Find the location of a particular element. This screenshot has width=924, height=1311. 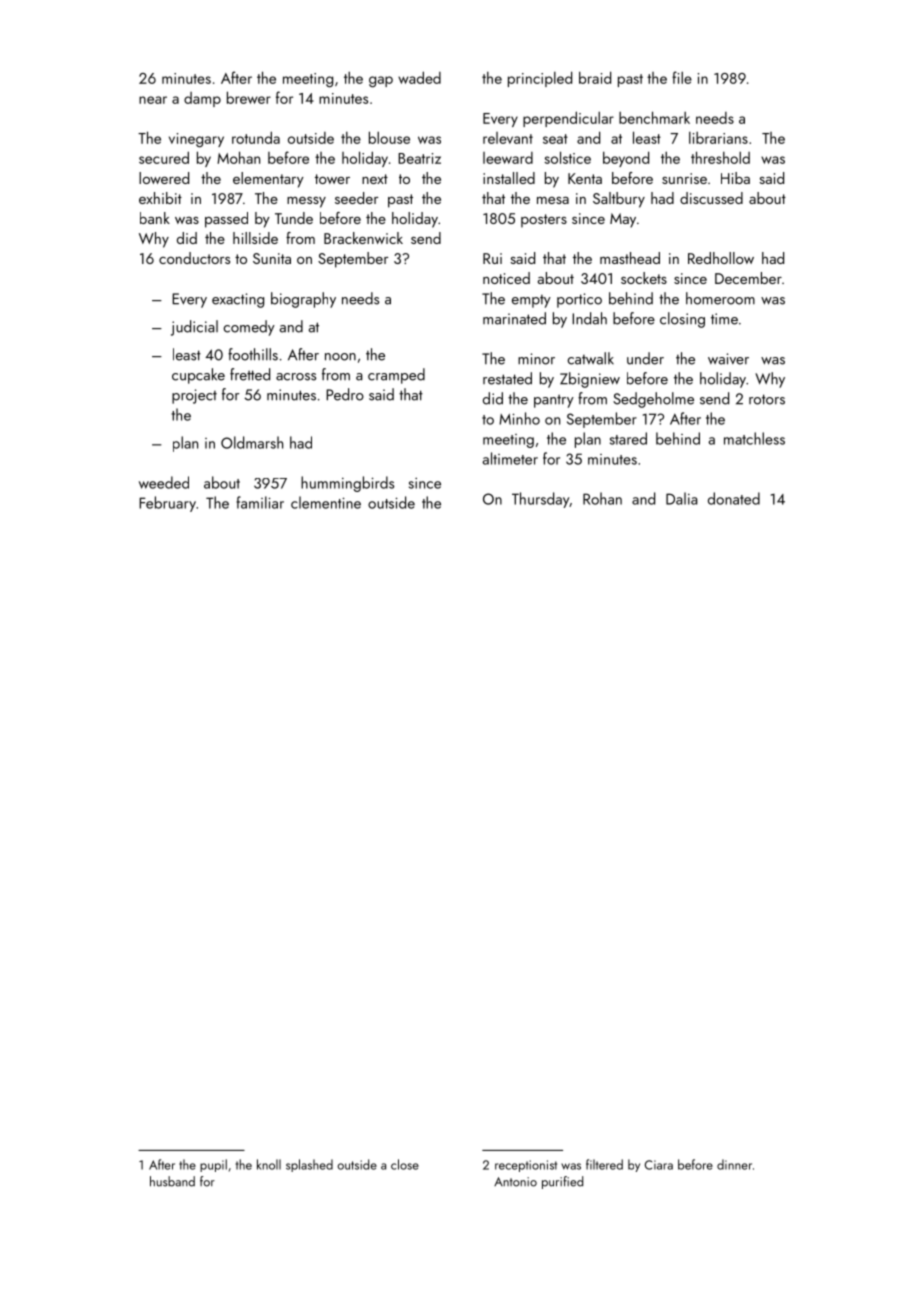

blouse is located at coordinates (389, 137).
